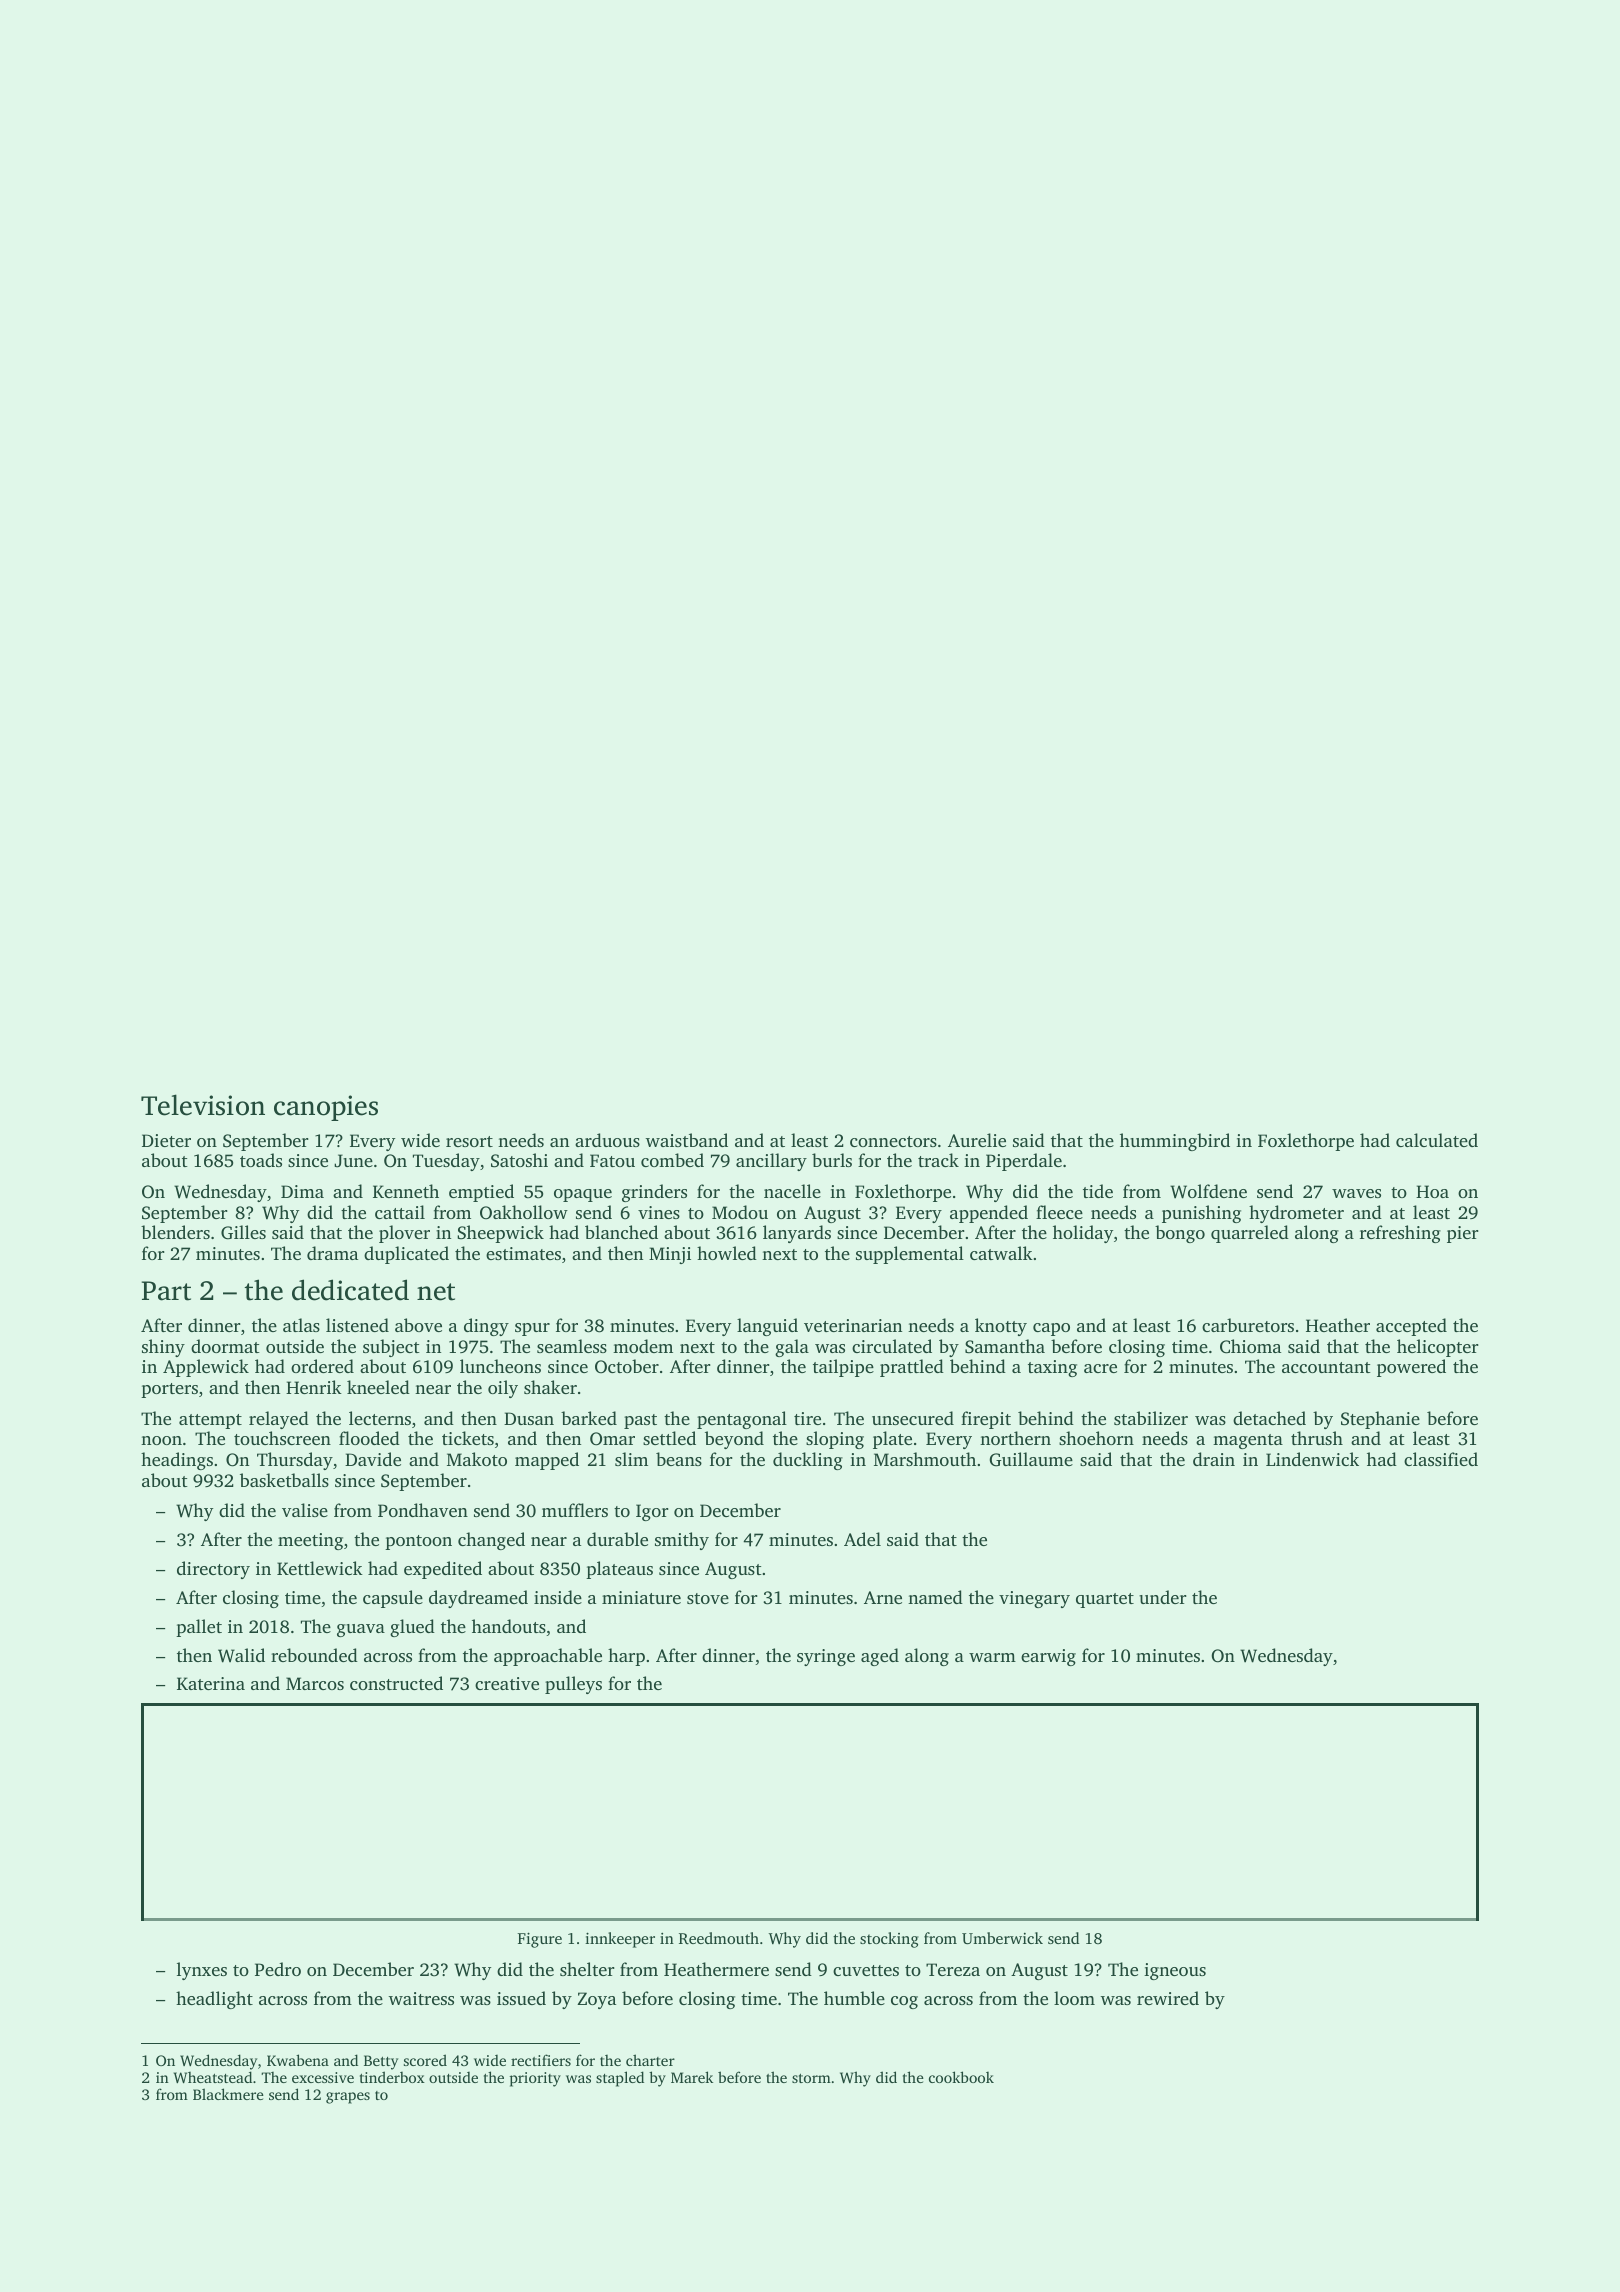 This screenshot has width=1620, height=2292. Describe the element at coordinates (214, 2000) in the screenshot. I see `headlight` at that location.
